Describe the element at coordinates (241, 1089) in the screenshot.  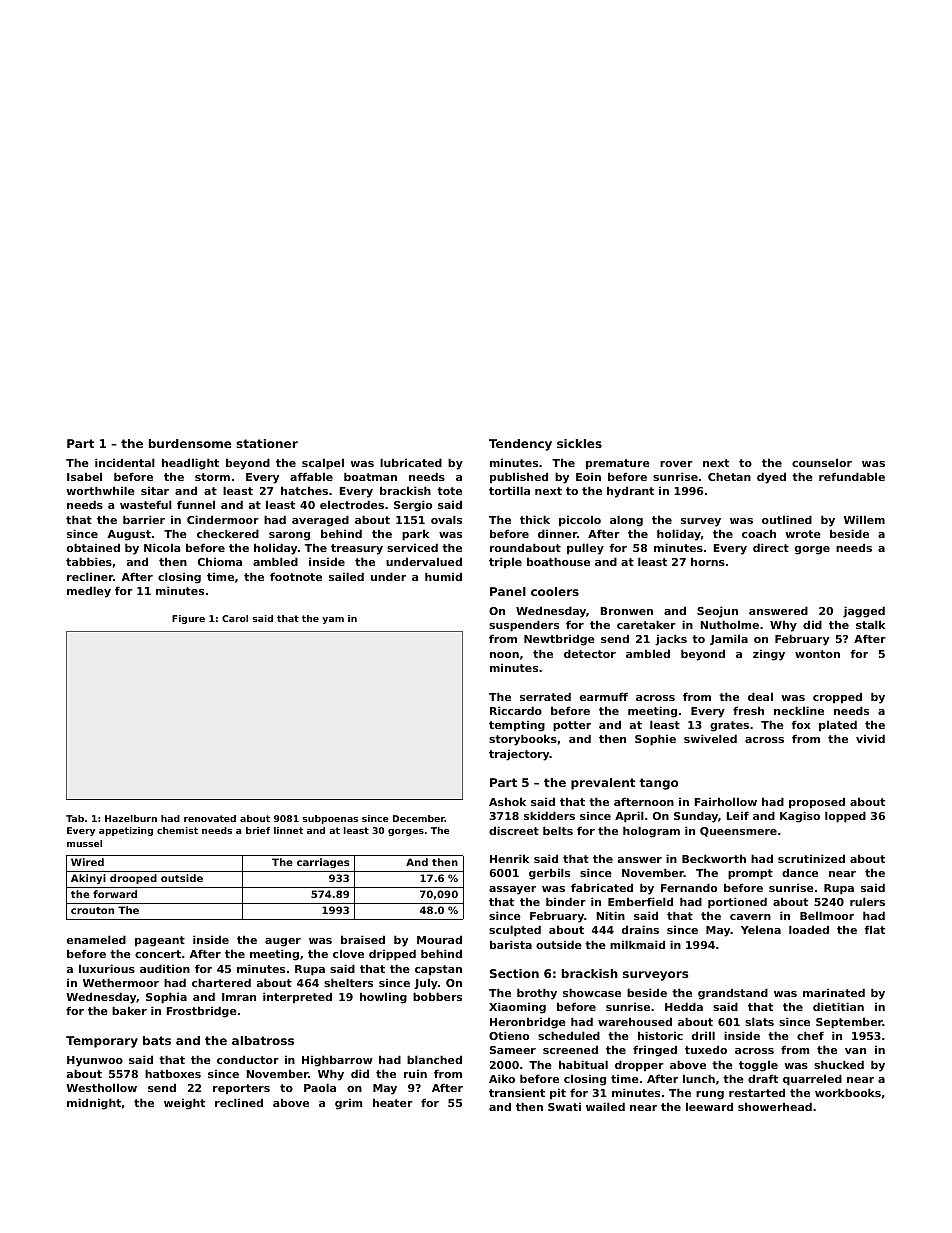
I see `reporters` at that location.
